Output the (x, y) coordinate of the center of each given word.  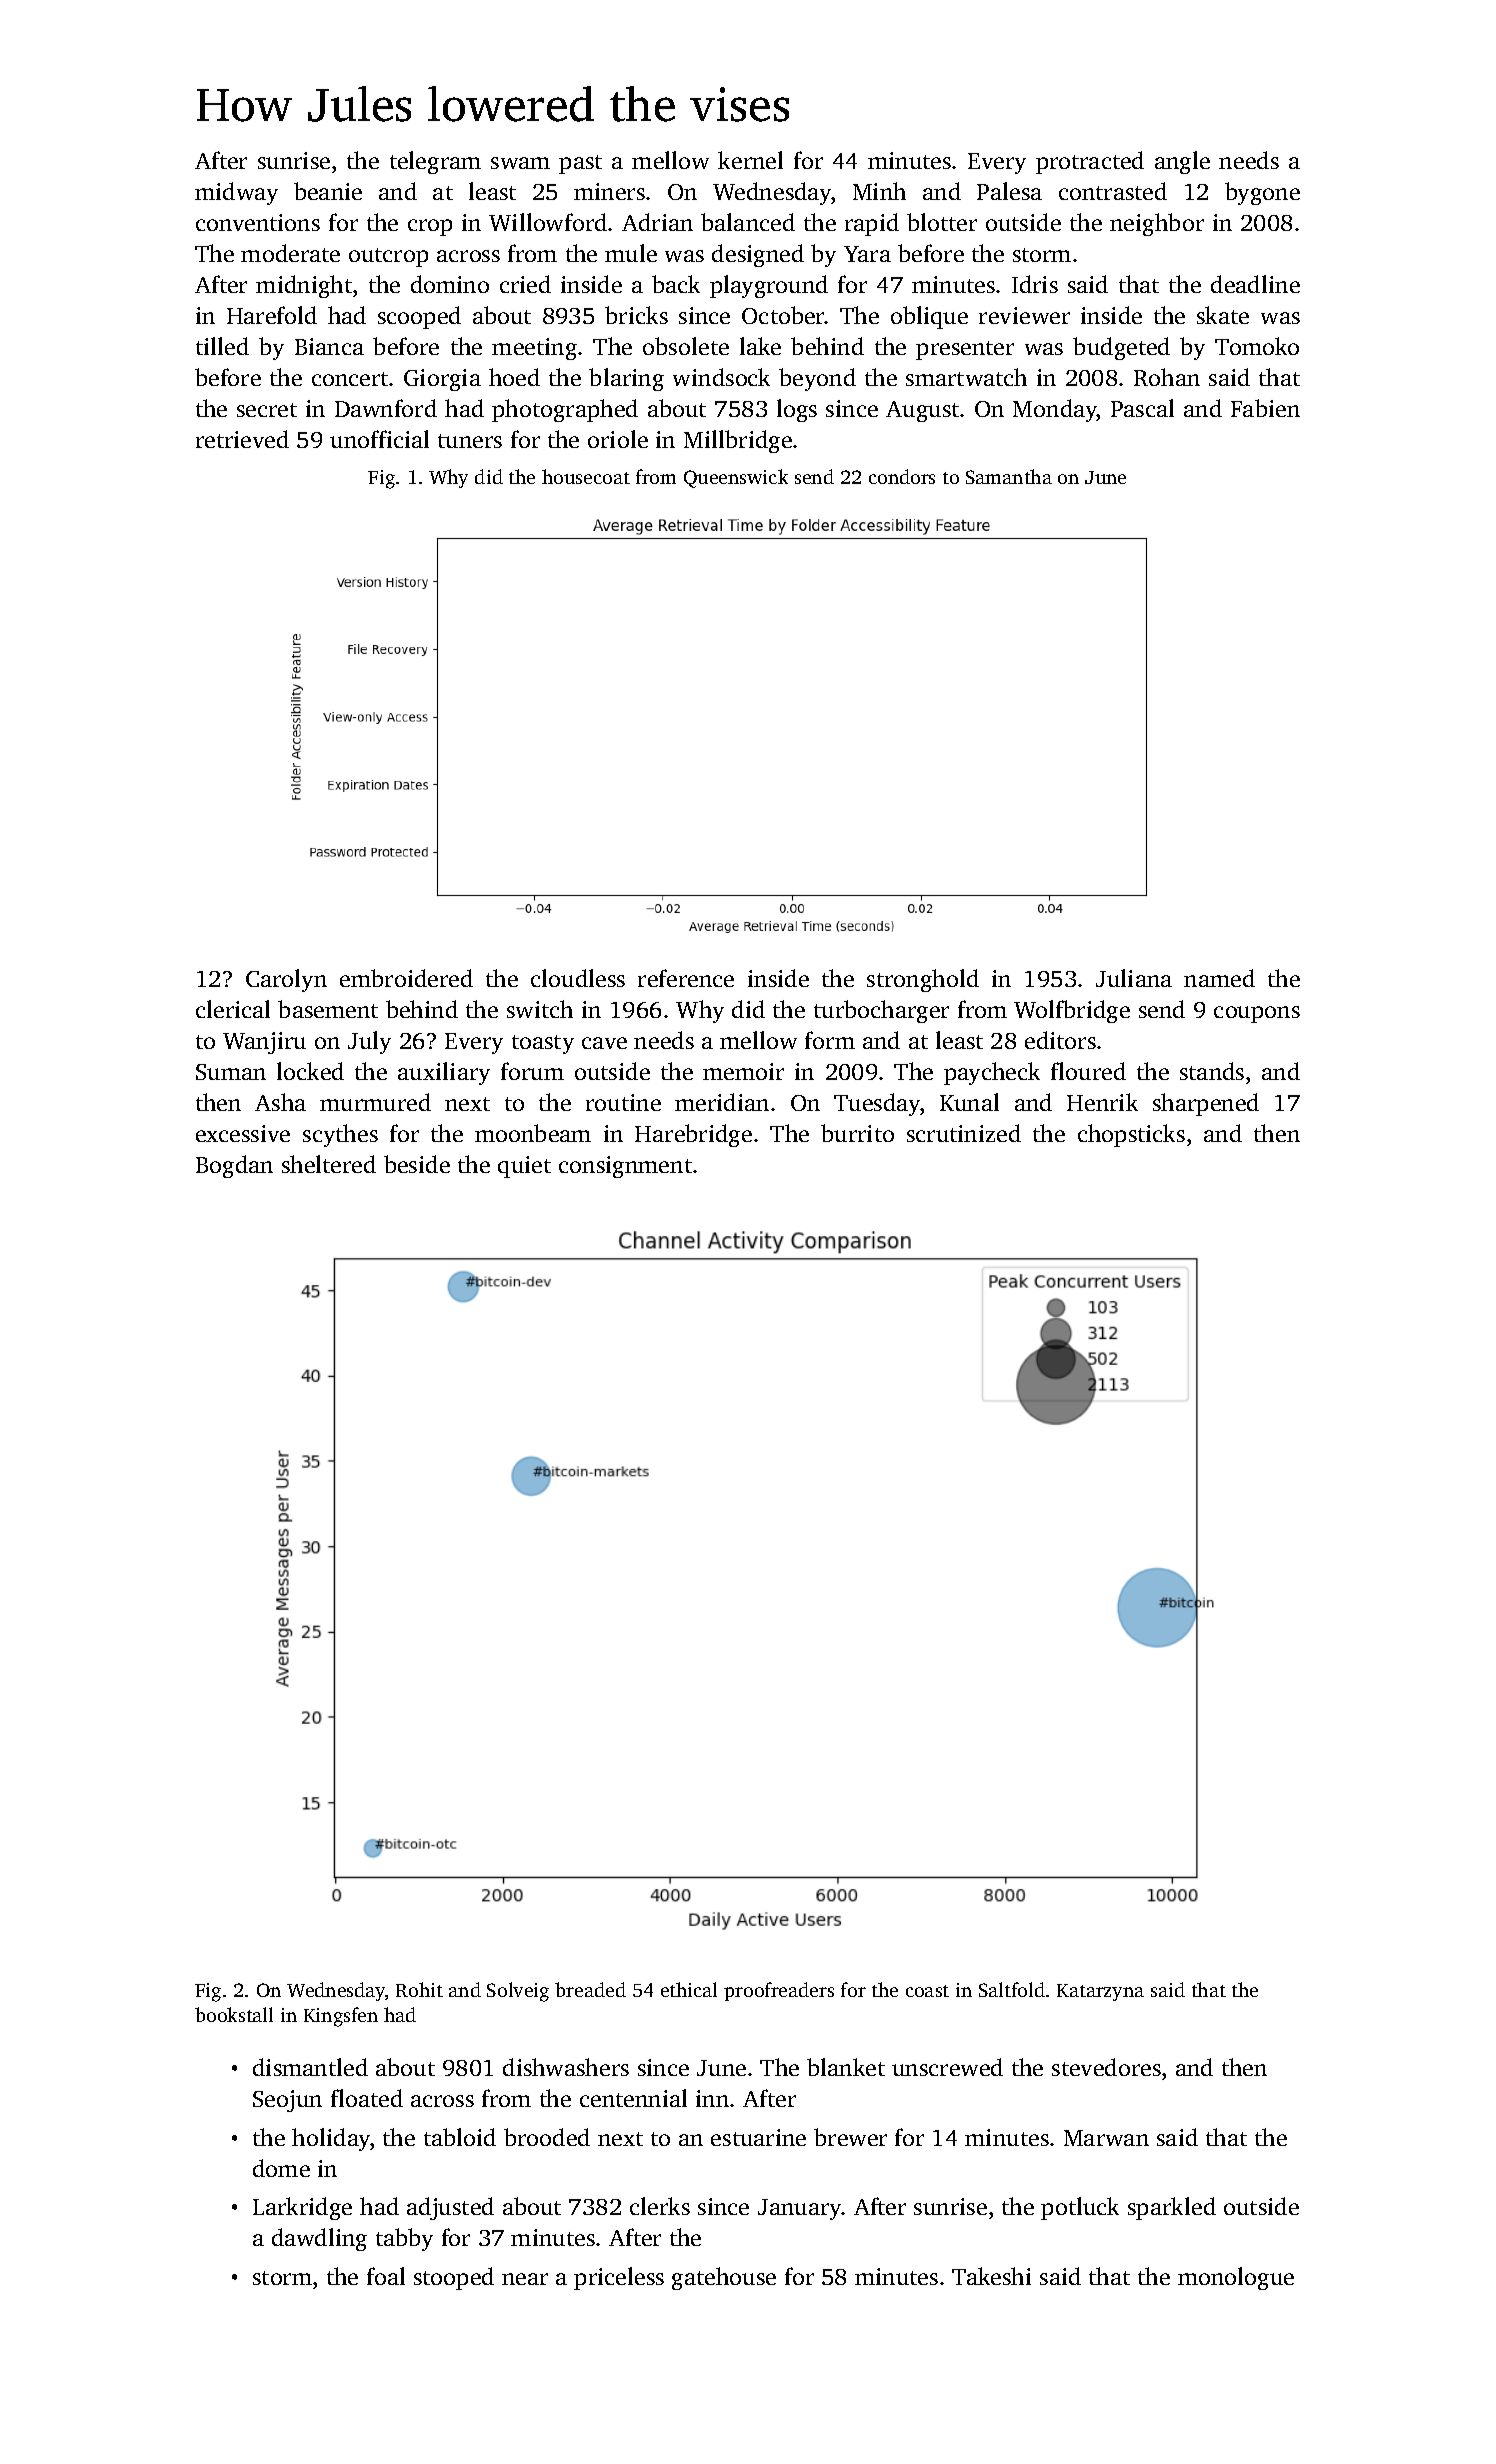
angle (1182, 162)
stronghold (923, 980)
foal (386, 2276)
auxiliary (444, 1073)
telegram (435, 162)
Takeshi (991, 2276)
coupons (1257, 1014)
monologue (1236, 2278)
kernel (750, 160)
